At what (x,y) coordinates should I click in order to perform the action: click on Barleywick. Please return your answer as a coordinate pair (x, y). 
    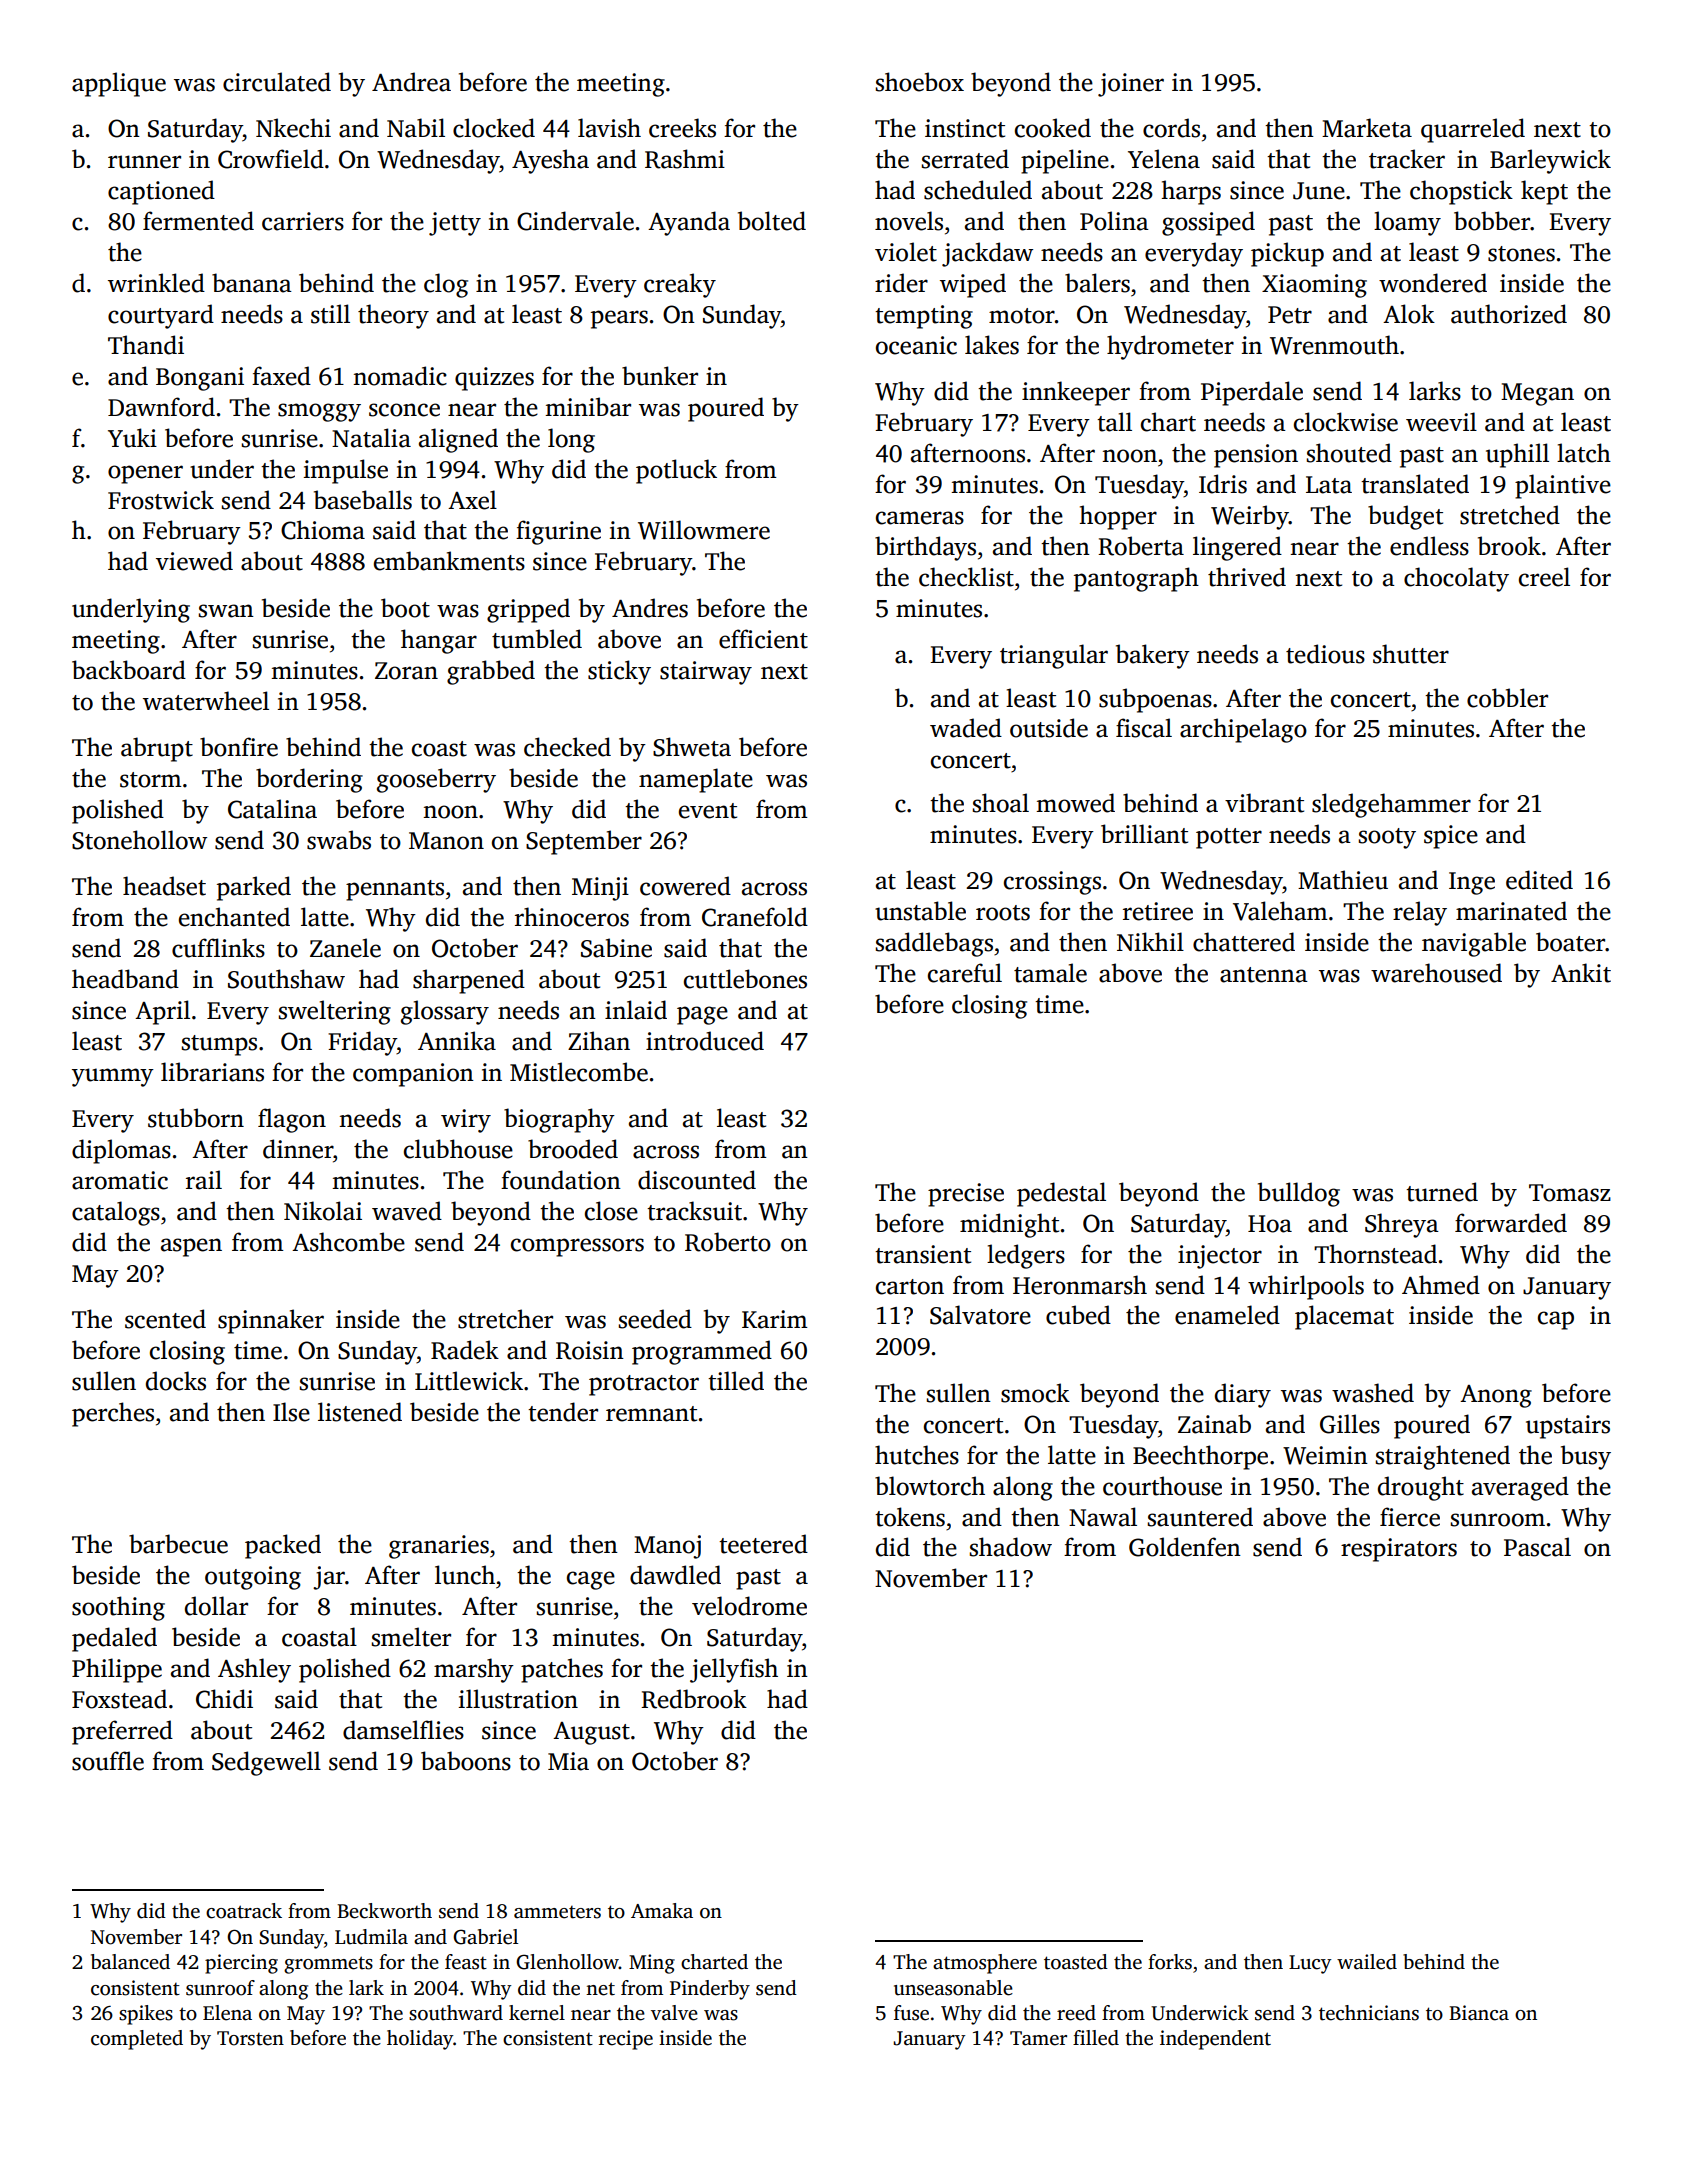
    Looking at the image, I should click on (1550, 161).
